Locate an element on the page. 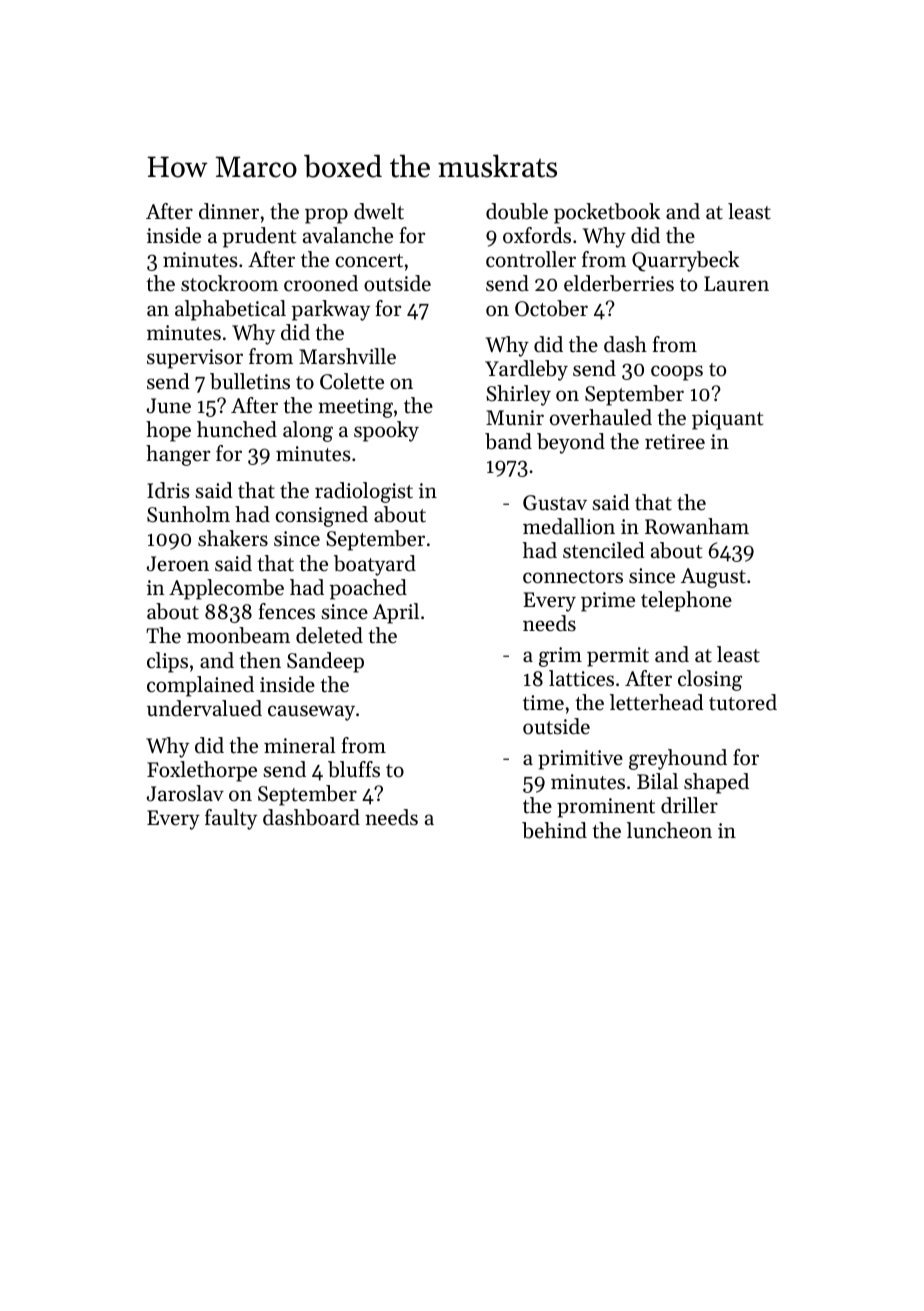  Jeroen is located at coordinates (178, 564).
